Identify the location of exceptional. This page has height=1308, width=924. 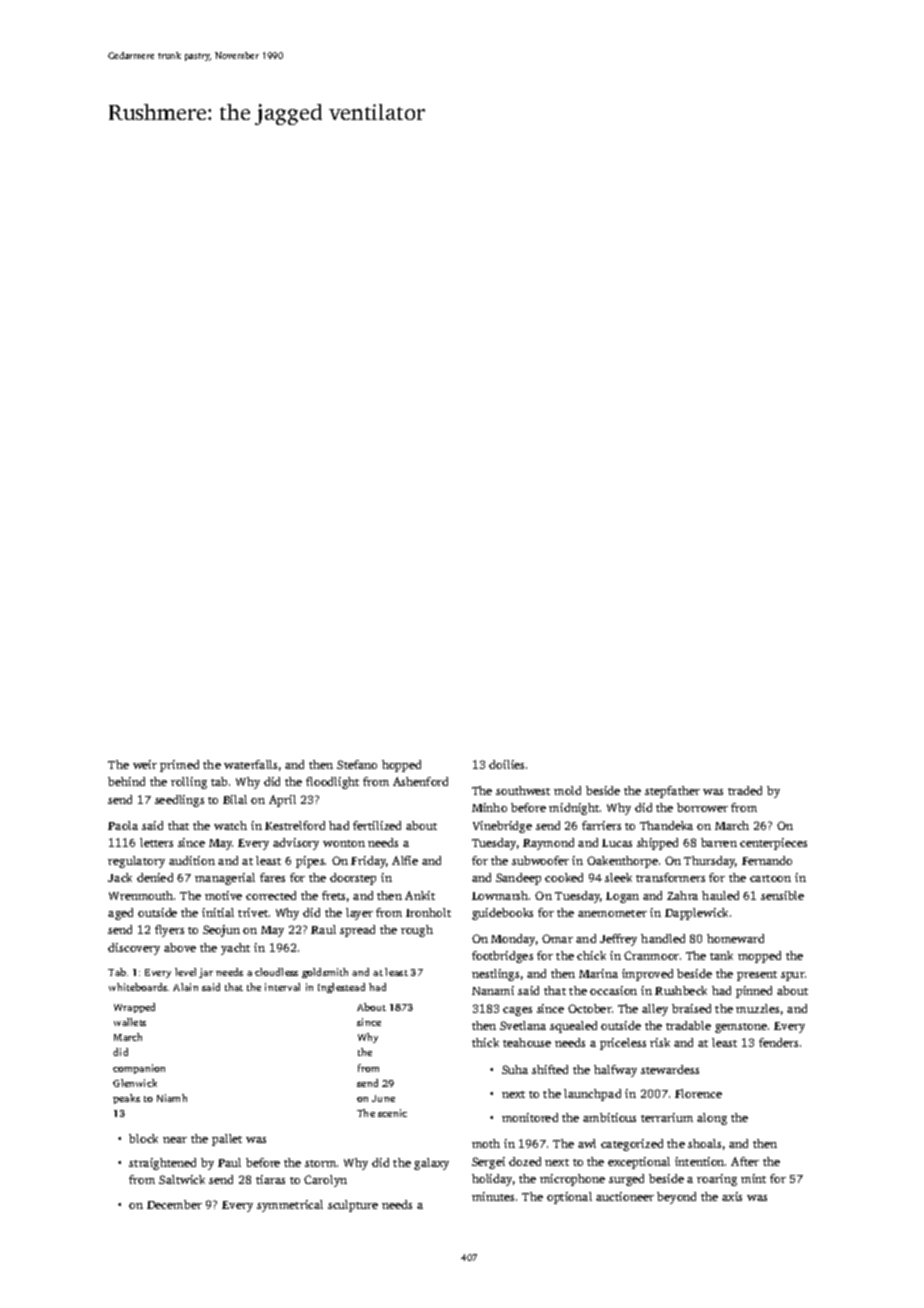
(639, 1163).
